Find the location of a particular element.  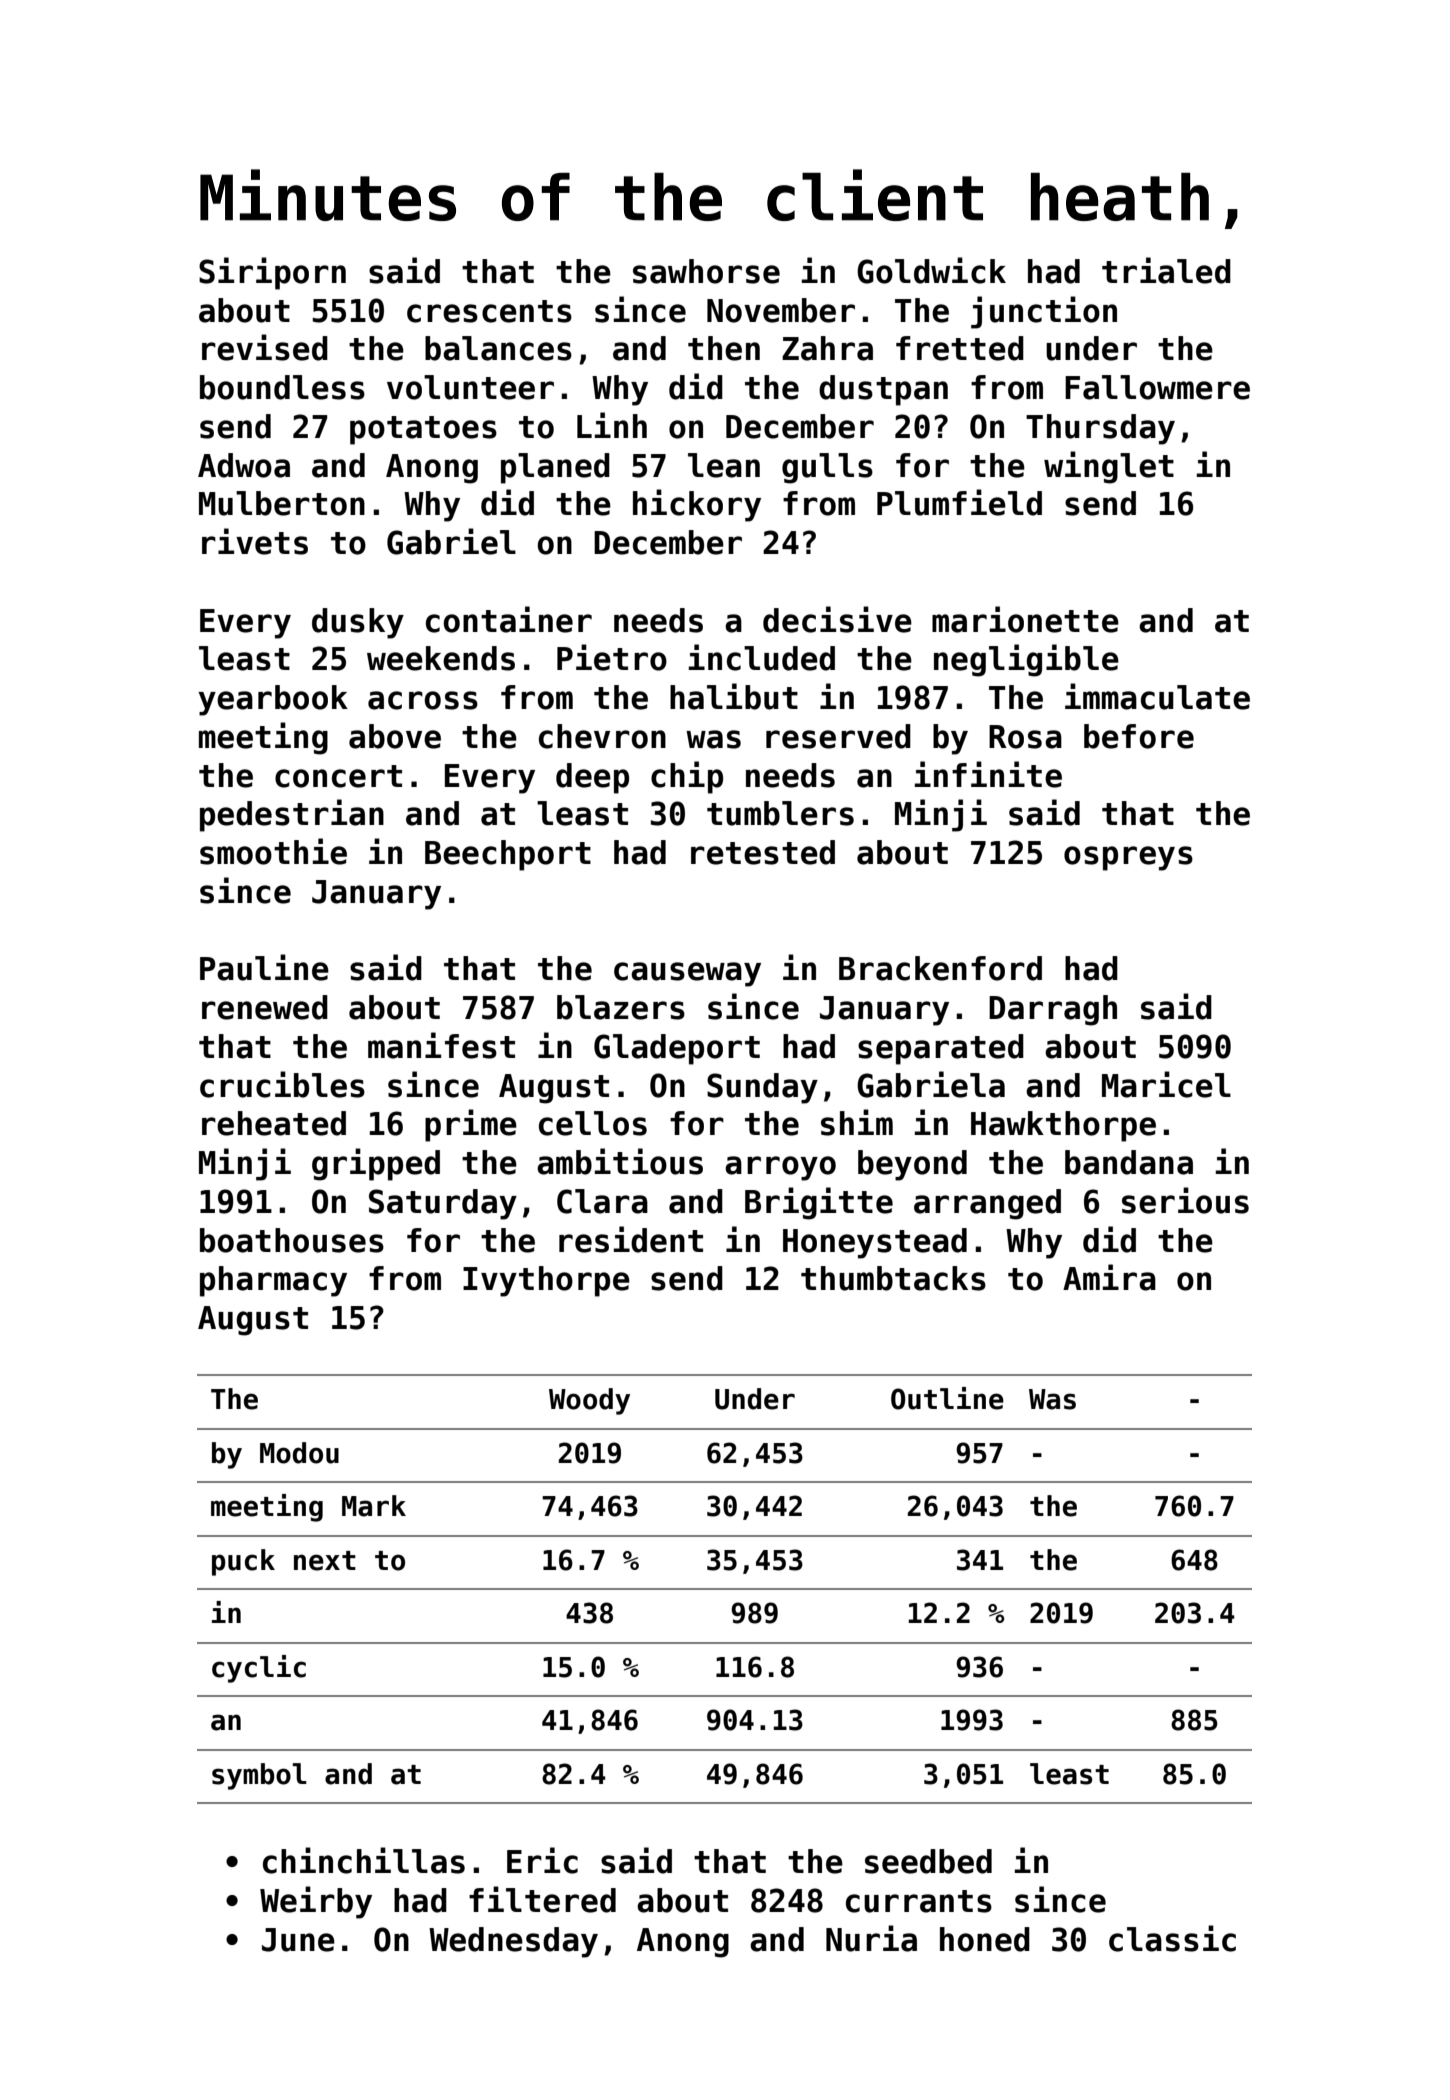

marionette is located at coordinates (1025, 619).
